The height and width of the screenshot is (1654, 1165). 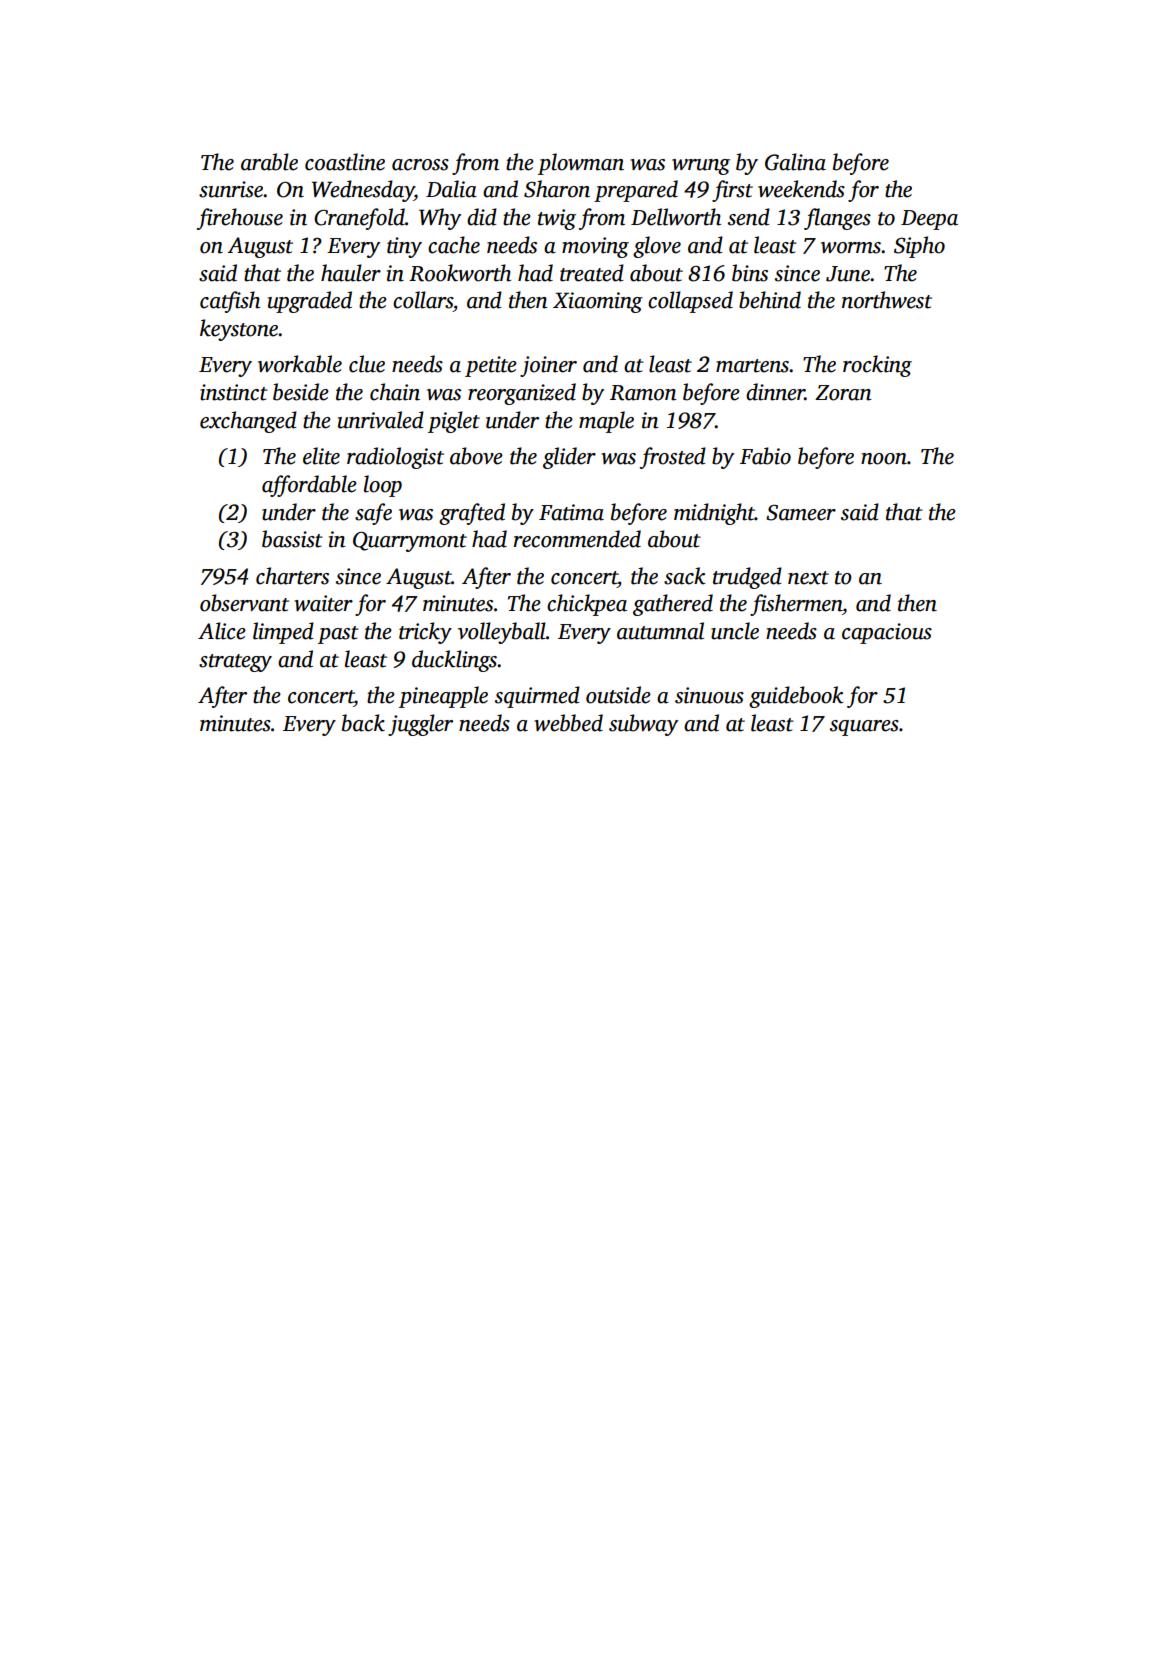 What do you see at coordinates (877, 366) in the screenshot?
I see `rocking` at bounding box center [877, 366].
